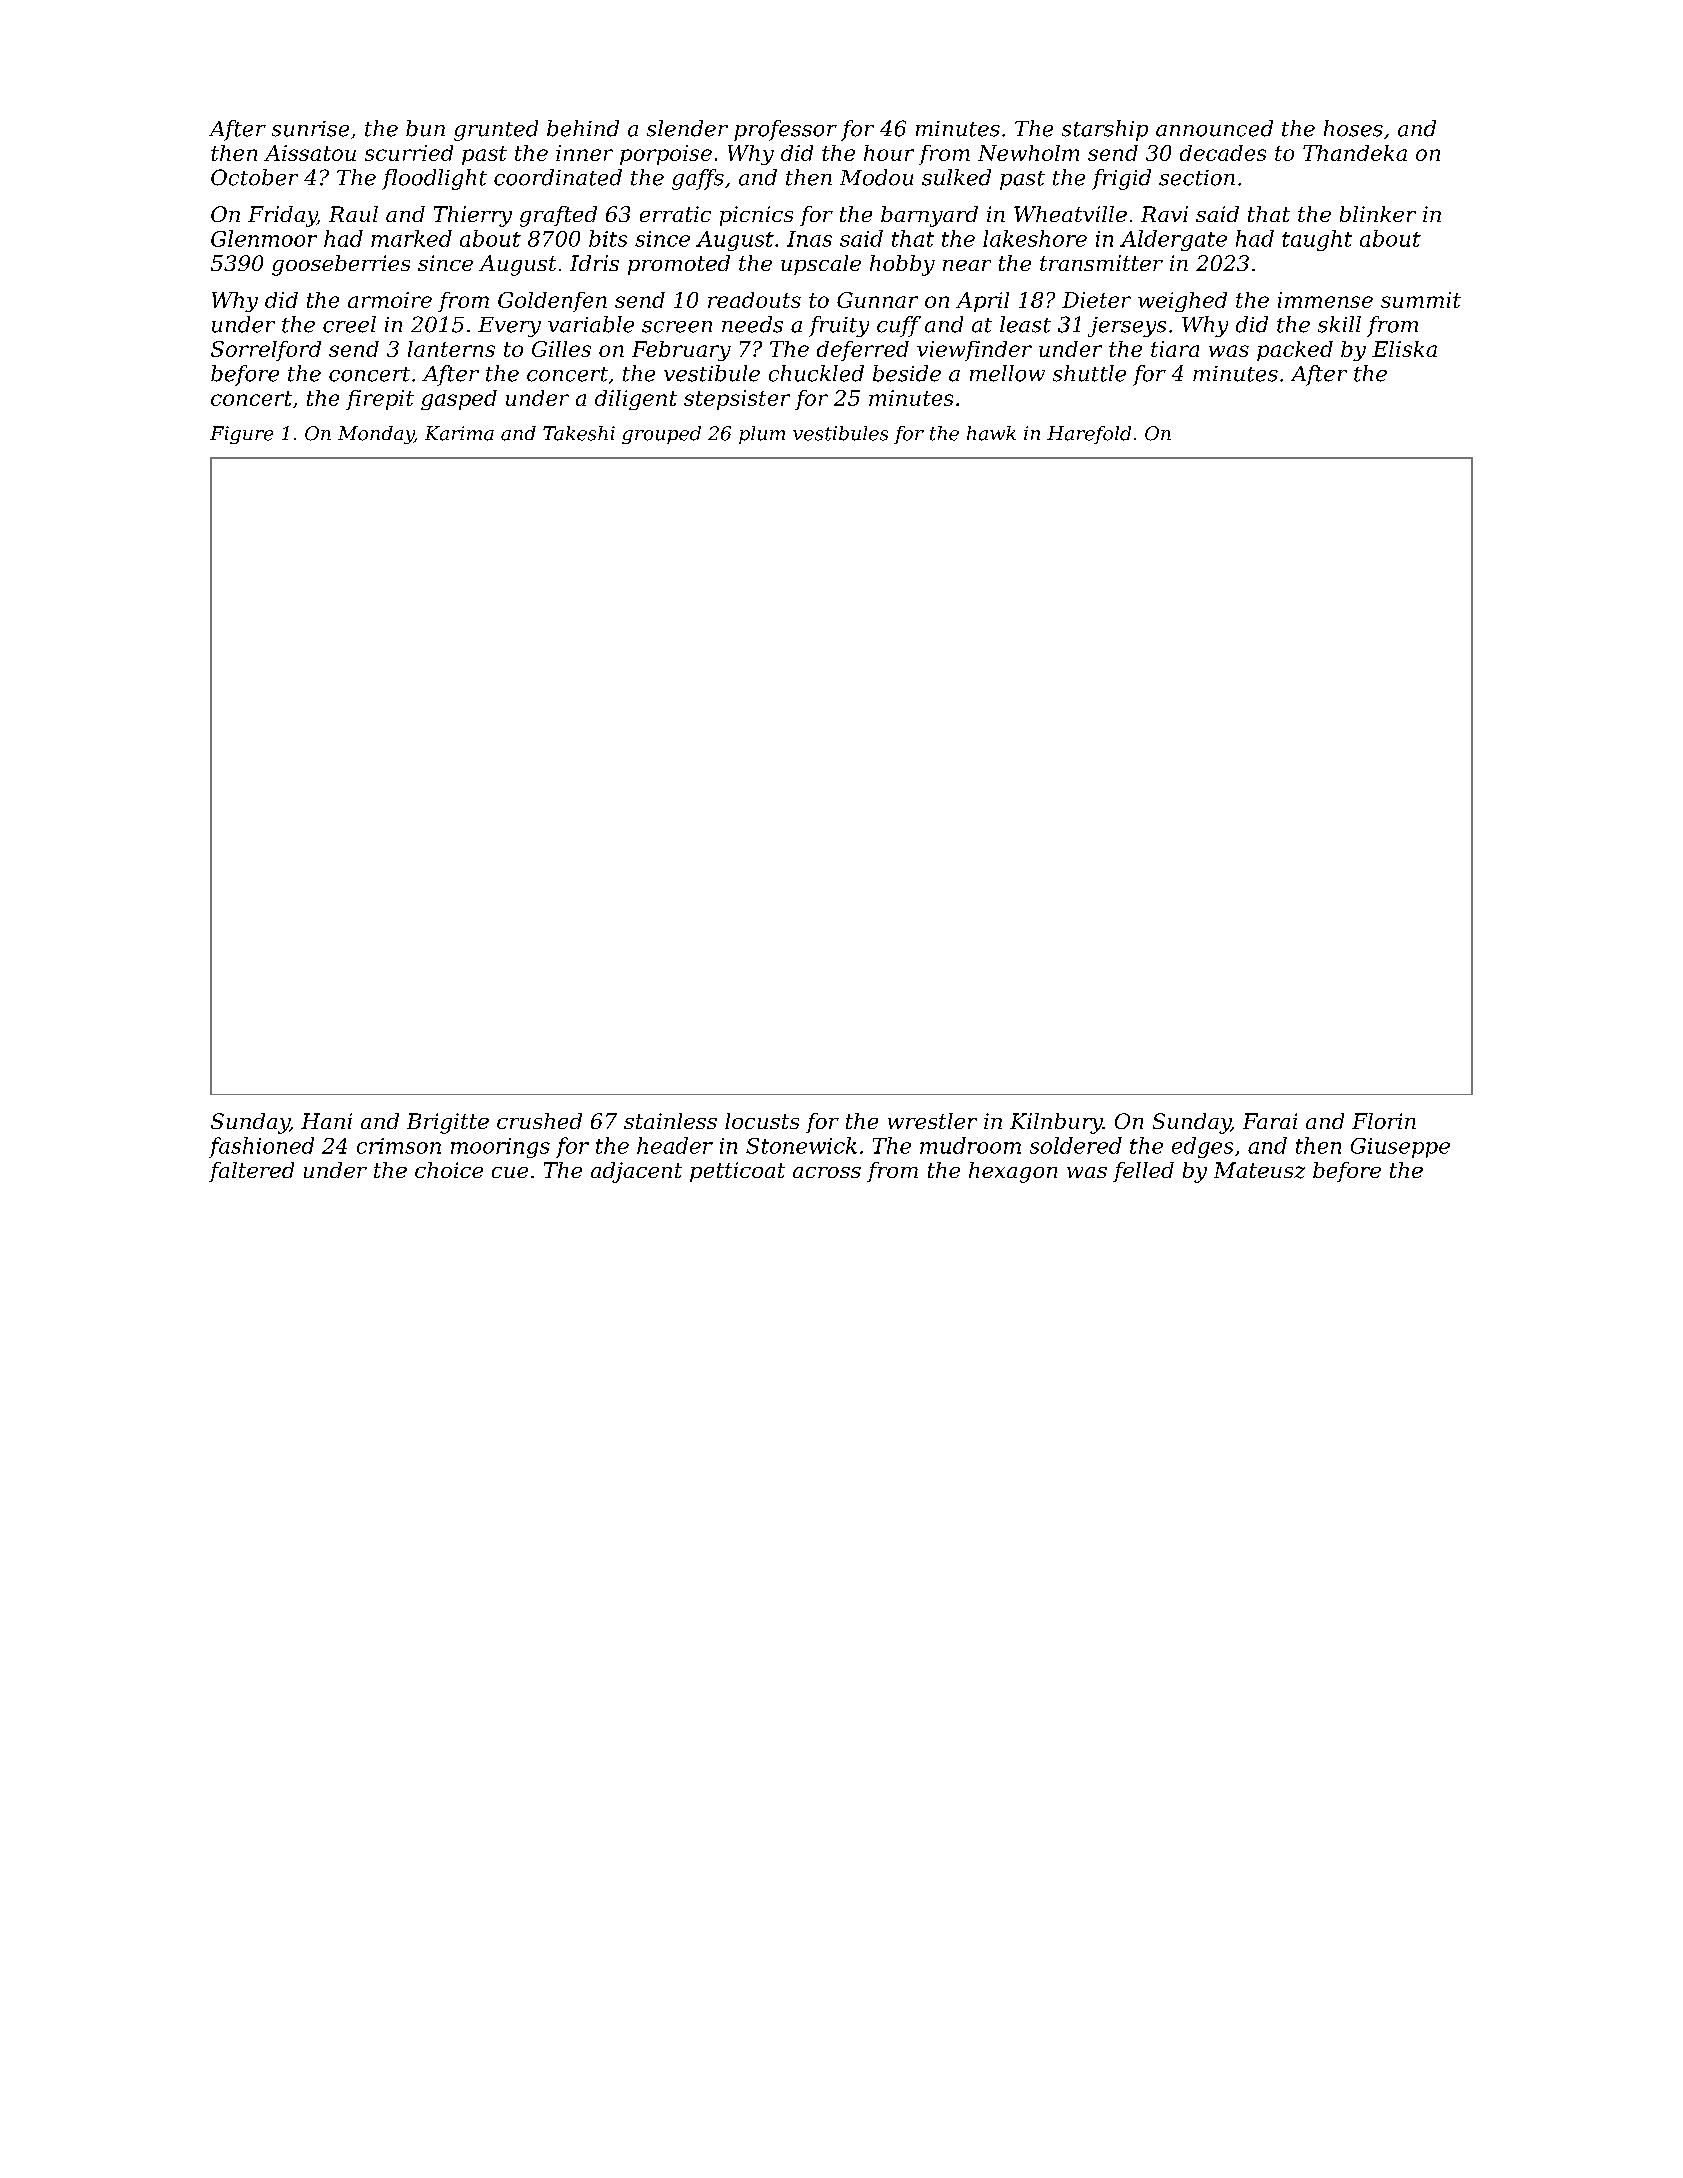 Image resolution: width=1683 pixels, height=2178 pixels. Describe the element at coordinates (425, 128) in the screenshot. I see `bun` at that location.
